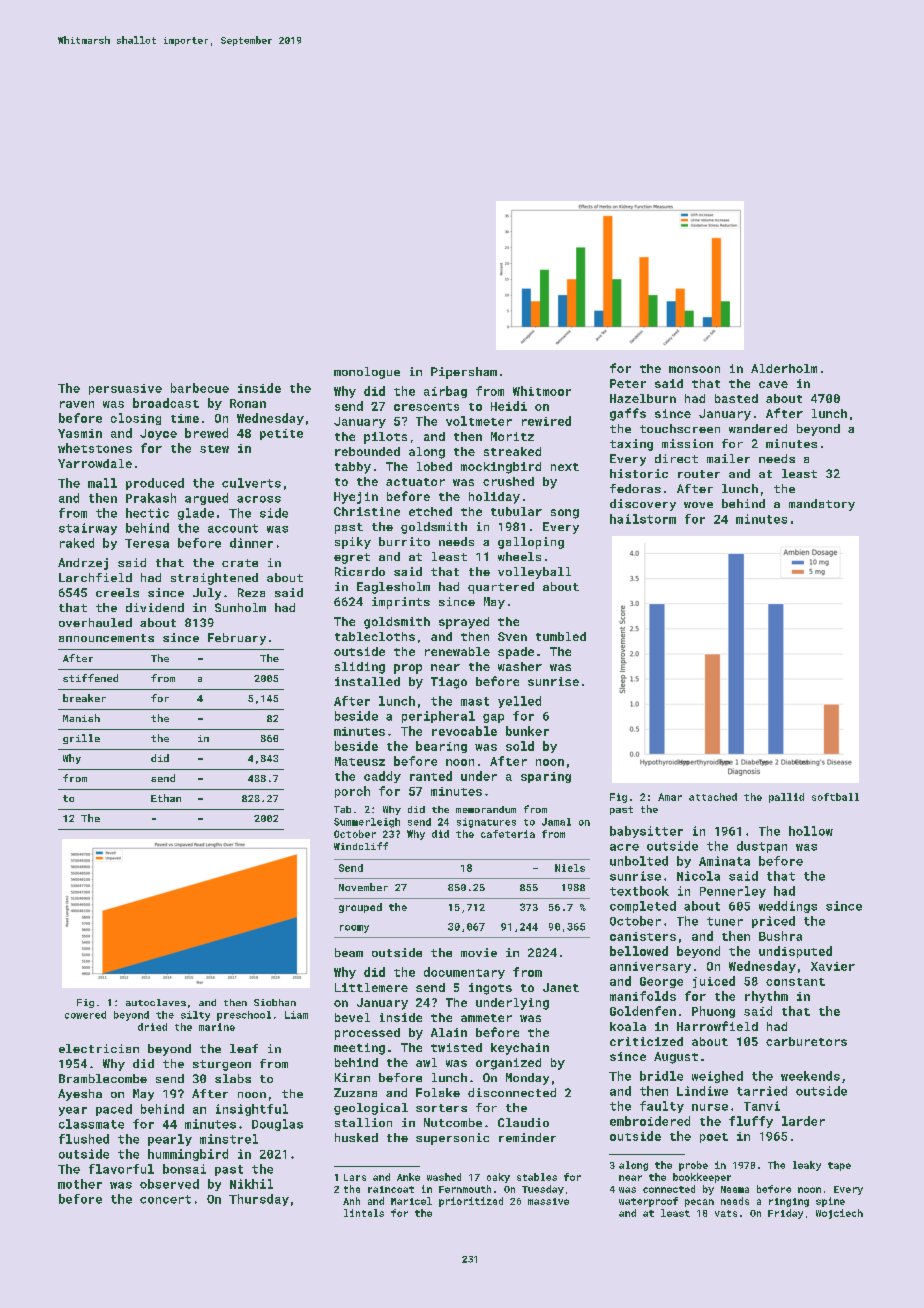  Describe the element at coordinates (166, 798) in the document. I see `Ethan` at that location.
